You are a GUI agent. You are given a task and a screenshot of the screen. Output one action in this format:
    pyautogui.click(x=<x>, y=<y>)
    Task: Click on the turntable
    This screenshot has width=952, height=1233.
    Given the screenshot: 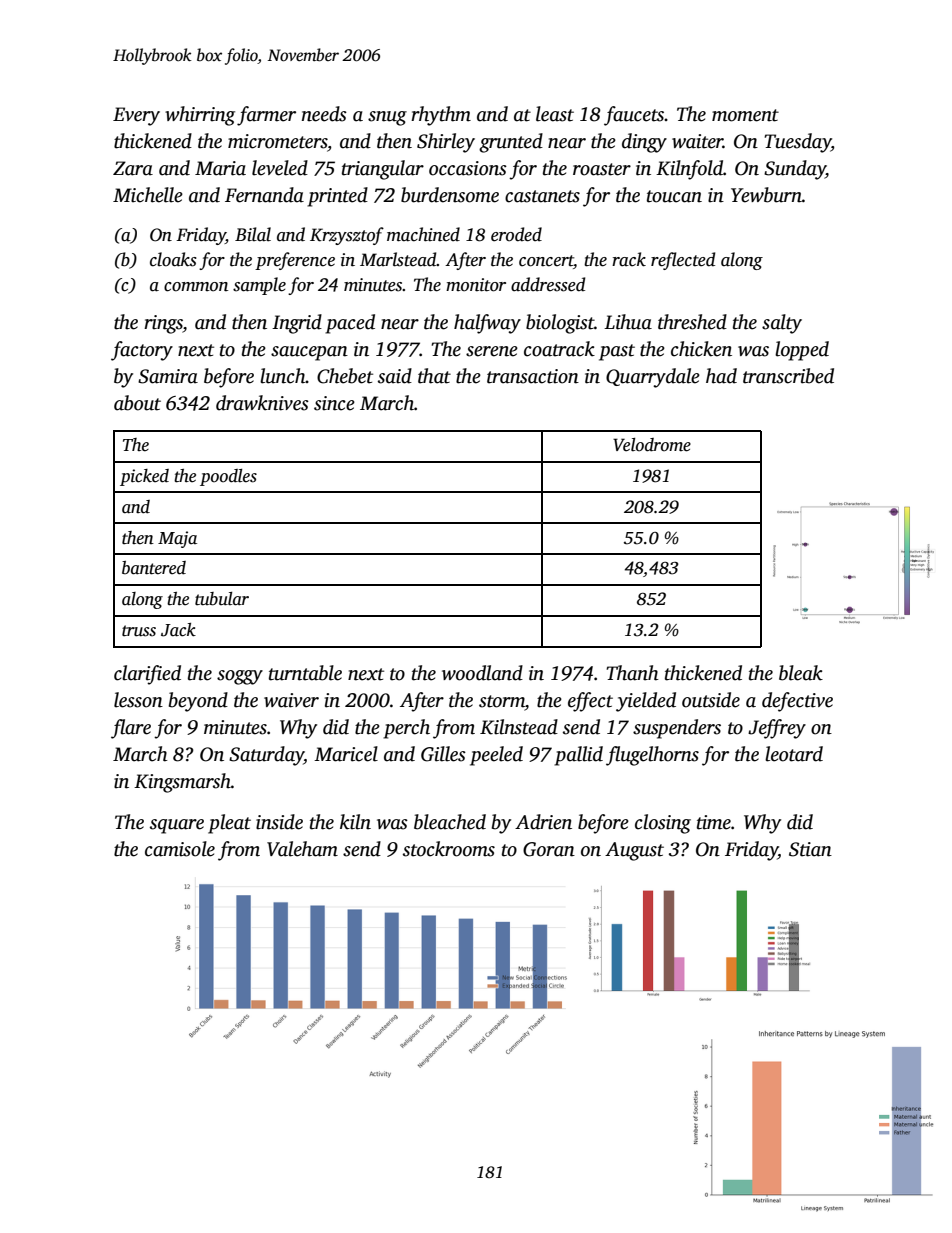 What is the action you would take?
    pyautogui.click(x=305, y=673)
